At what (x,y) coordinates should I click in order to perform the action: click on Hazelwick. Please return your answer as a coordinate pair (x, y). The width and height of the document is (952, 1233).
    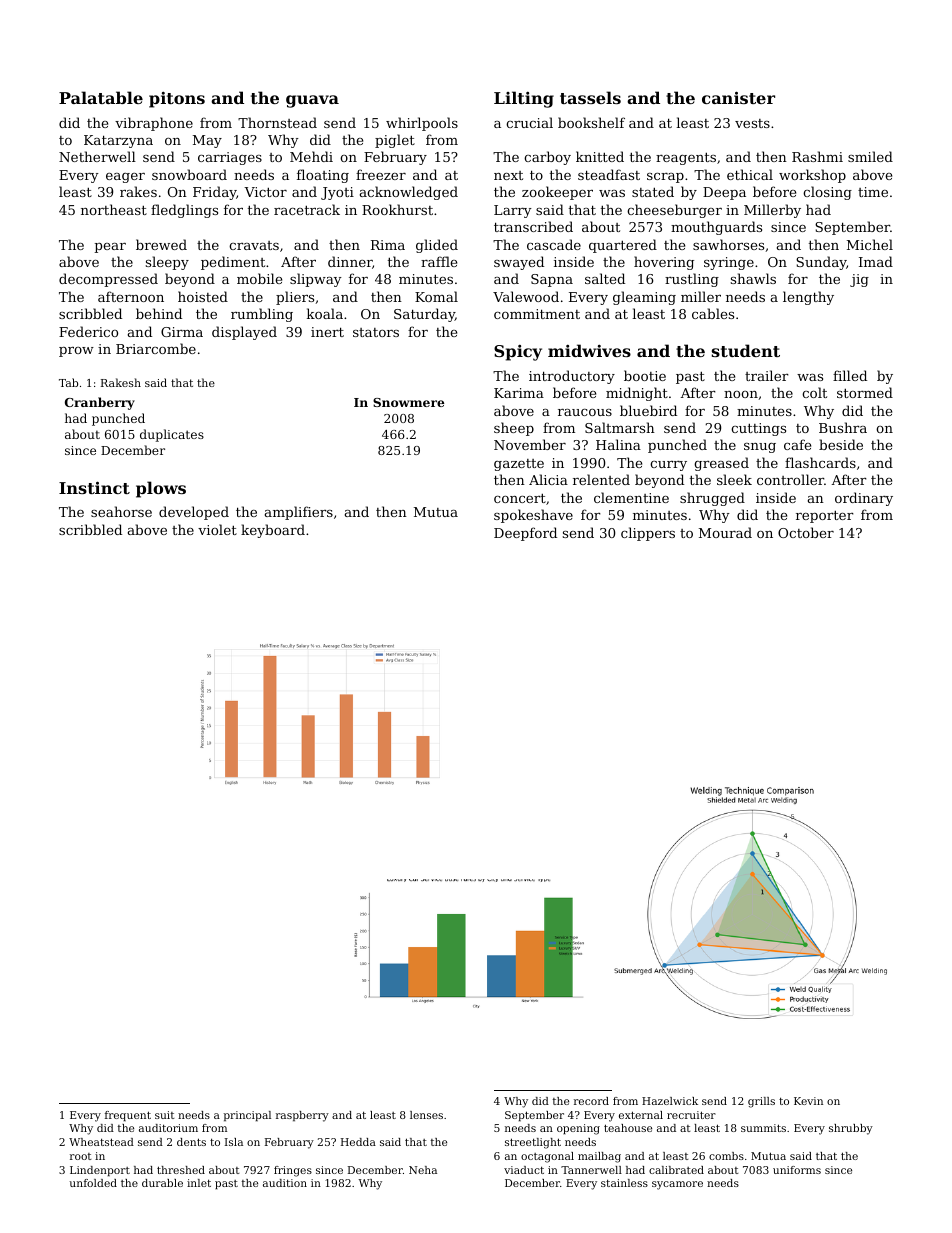
    Looking at the image, I should click on (670, 1101).
